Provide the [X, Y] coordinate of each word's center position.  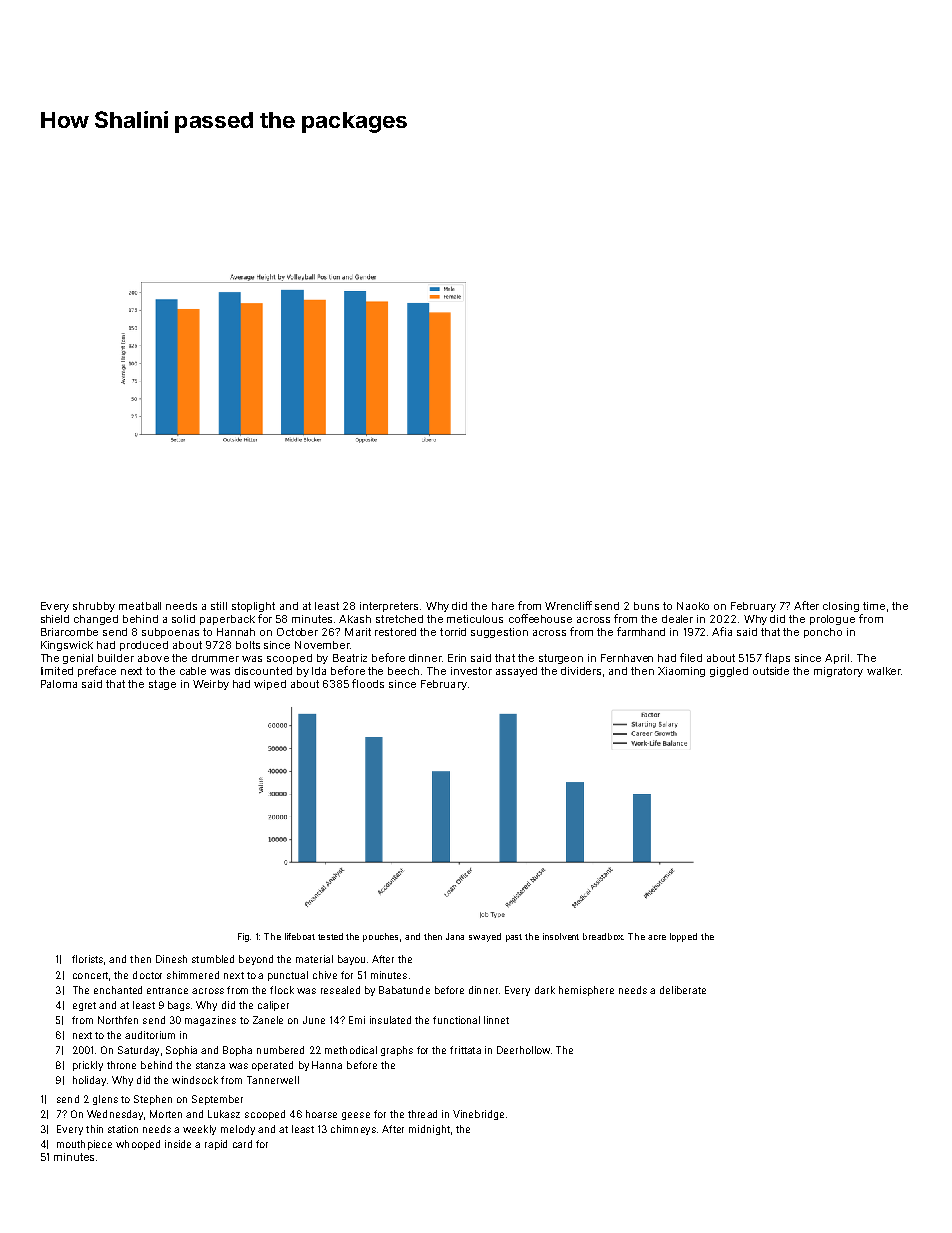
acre [657, 937]
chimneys [353, 1130]
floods [368, 683]
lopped [683, 937]
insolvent [561, 936]
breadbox [603, 936]
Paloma [59, 684]
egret [84, 1006]
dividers [581, 671]
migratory [838, 672]
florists [87, 959]
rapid [216, 1145]
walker [884, 671]
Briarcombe [69, 632]
